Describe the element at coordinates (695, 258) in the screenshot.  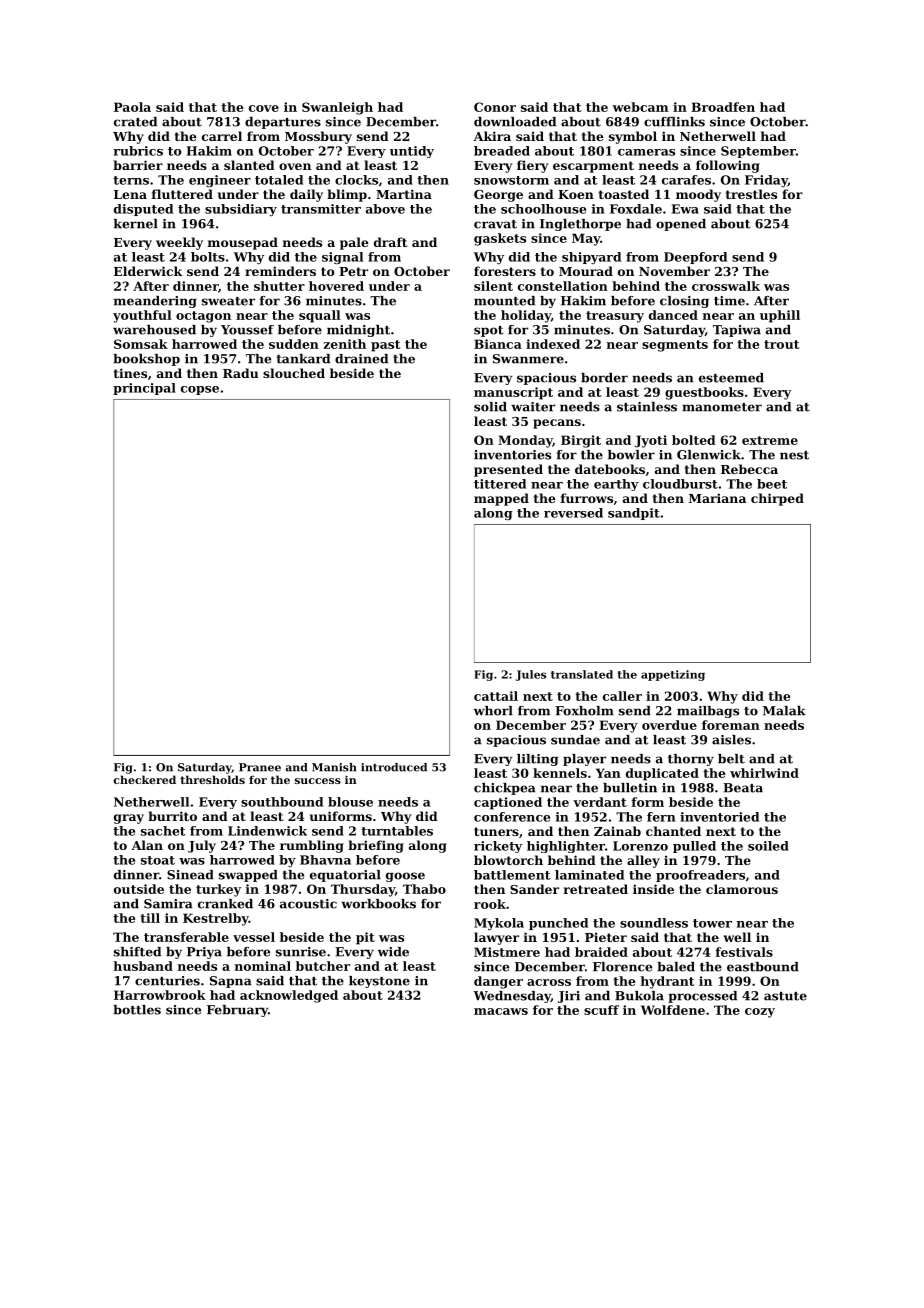
I see `Deepford` at that location.
